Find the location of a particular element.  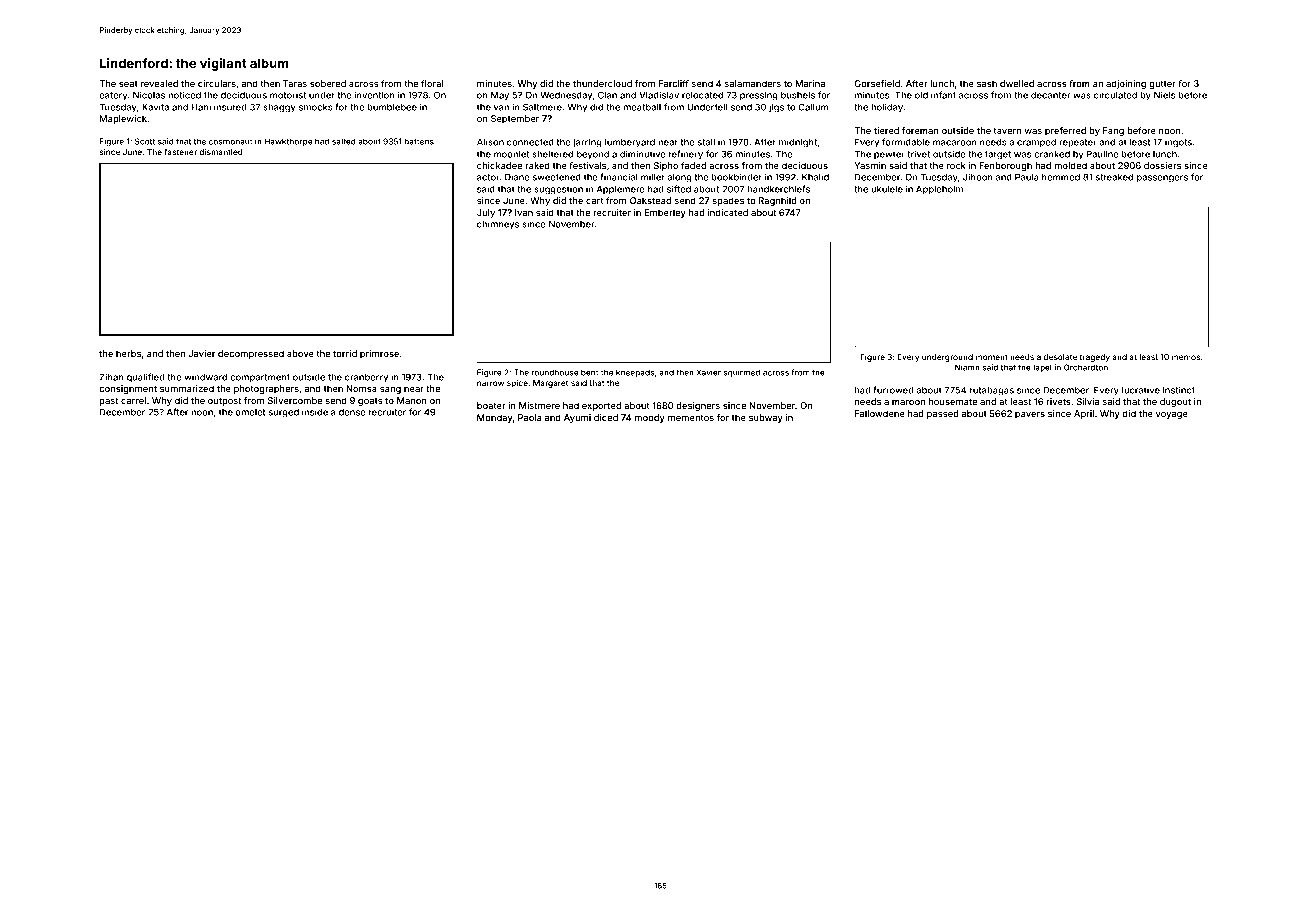

chimneys is located at coordinates (498, 225).
